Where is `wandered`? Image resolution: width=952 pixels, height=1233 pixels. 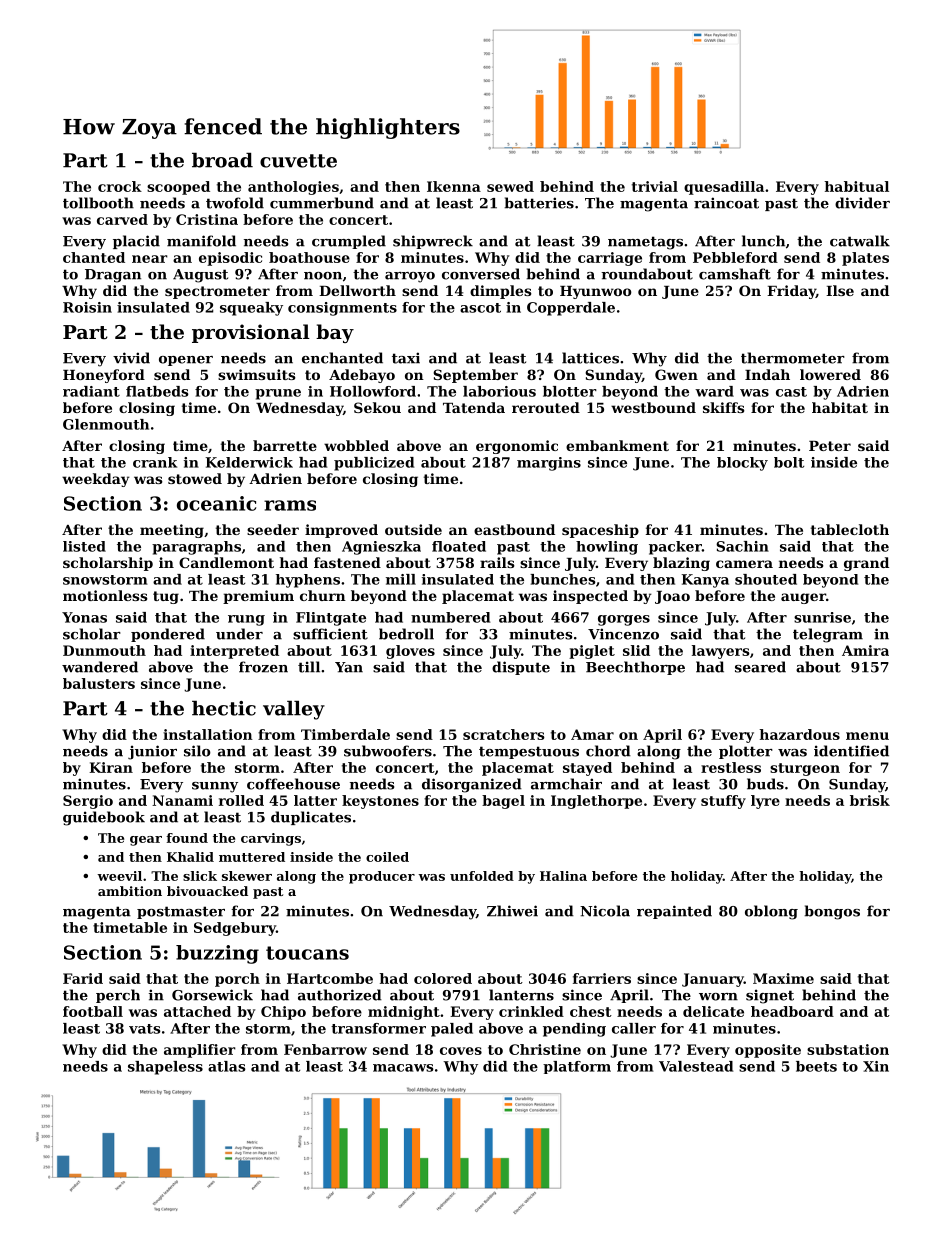
wandered is located at coordinates (100, 667).
